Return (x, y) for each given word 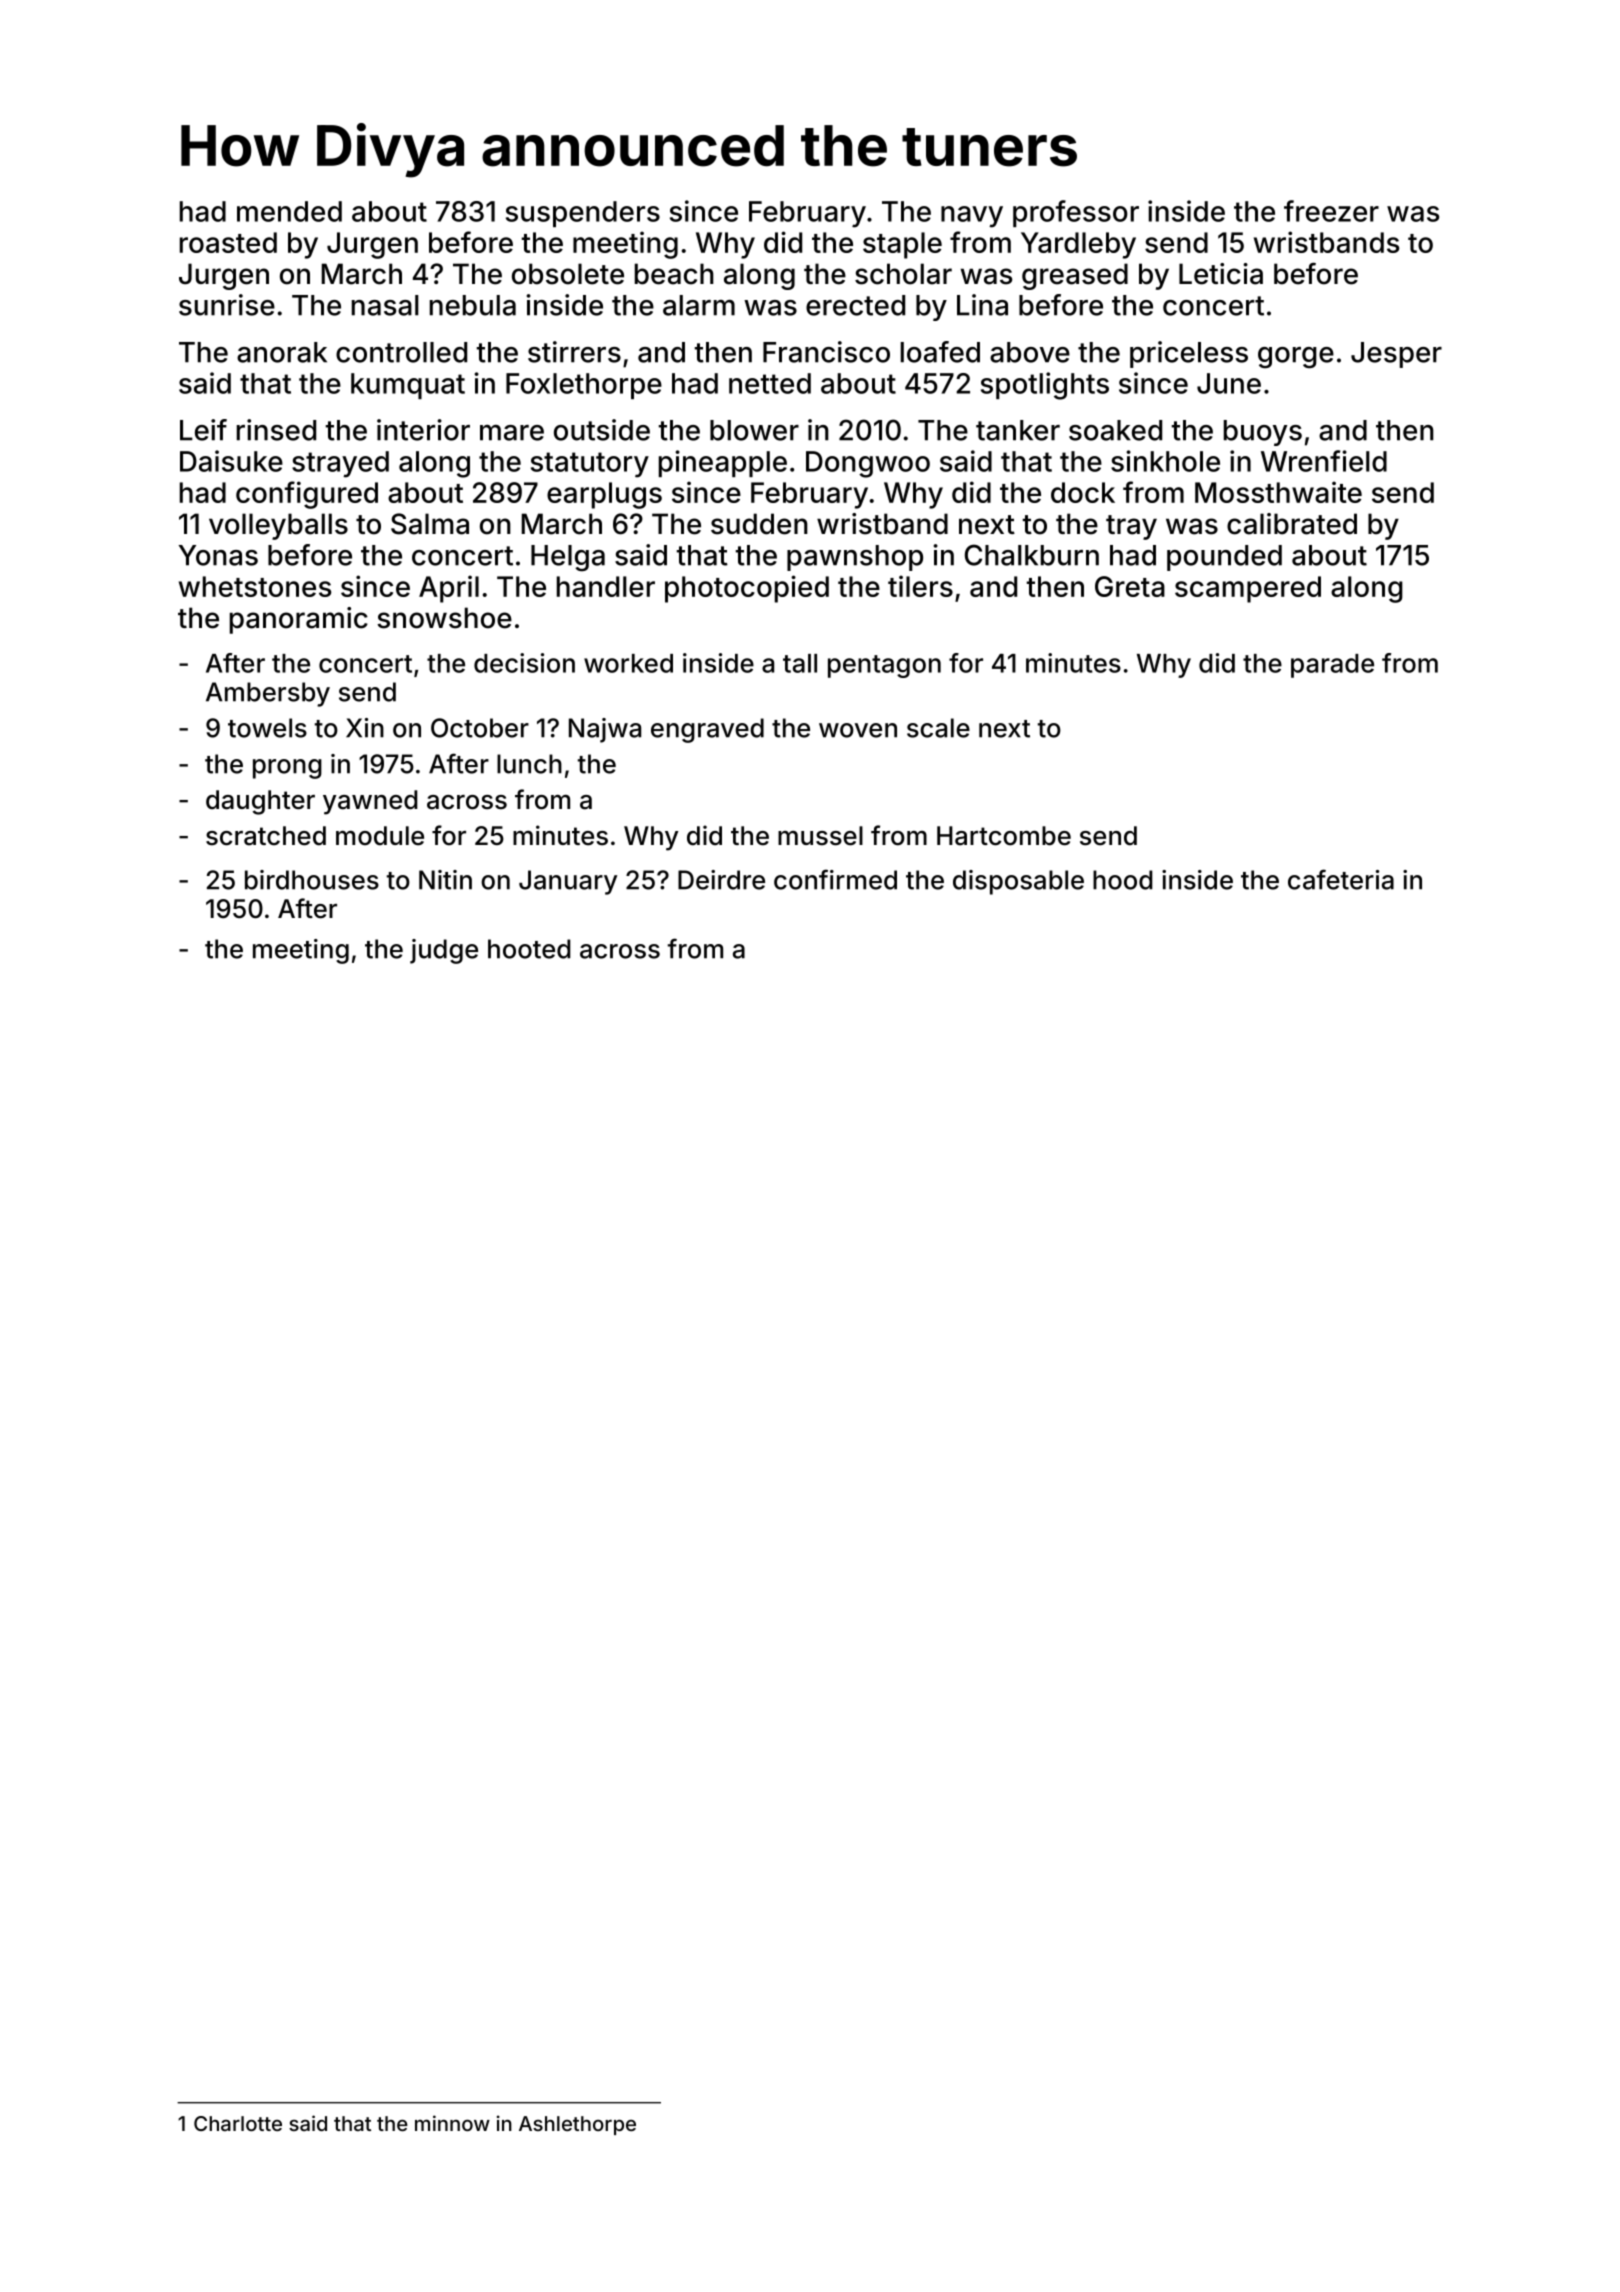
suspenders (583, 214)
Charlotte (238, 2123)
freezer (1331, 211)
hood (1123, 880)
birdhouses (312, 880)
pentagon (884, 666)
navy (972, 217)
